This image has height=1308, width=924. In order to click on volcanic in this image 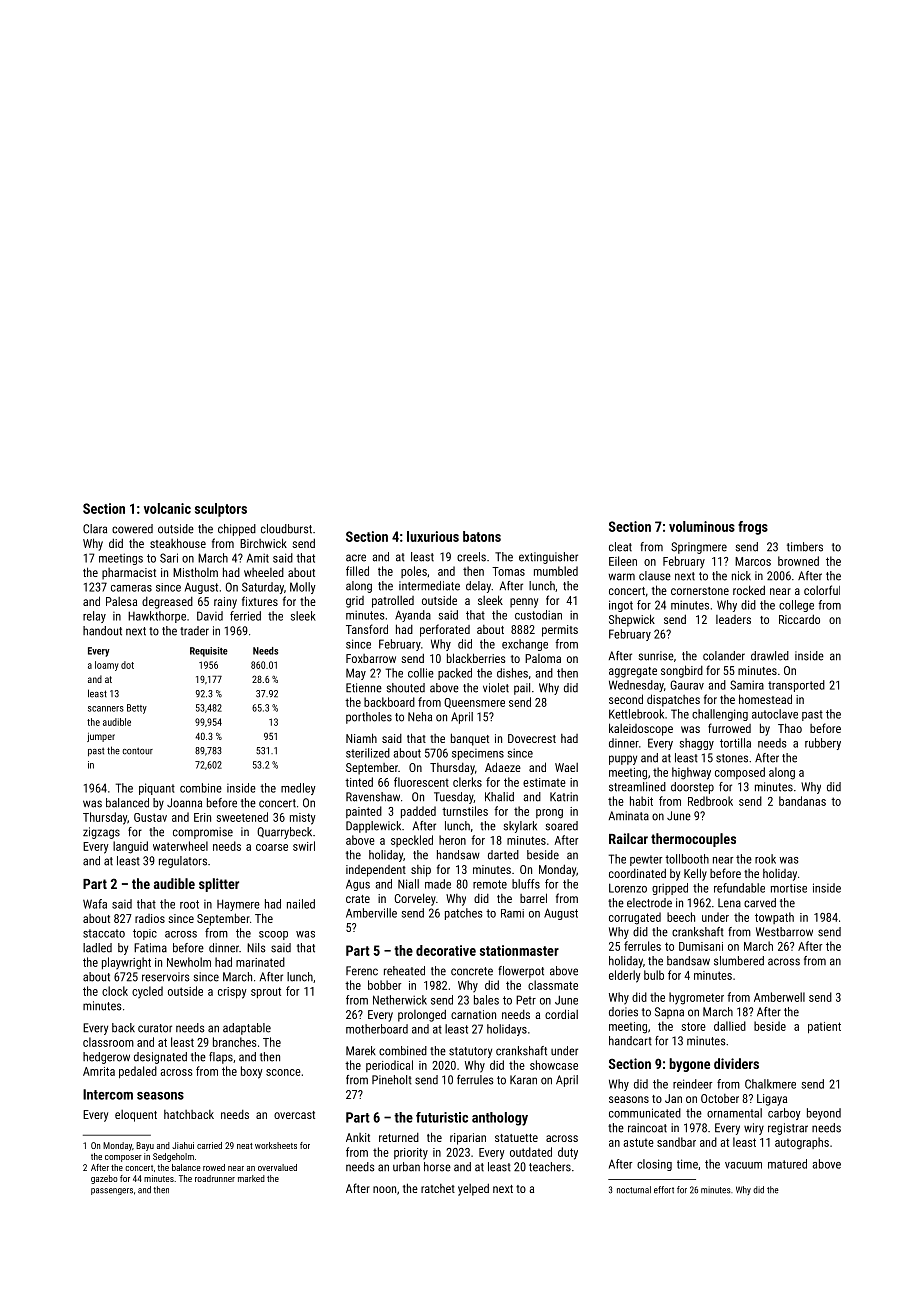, I will do `click(167, 508)`.
